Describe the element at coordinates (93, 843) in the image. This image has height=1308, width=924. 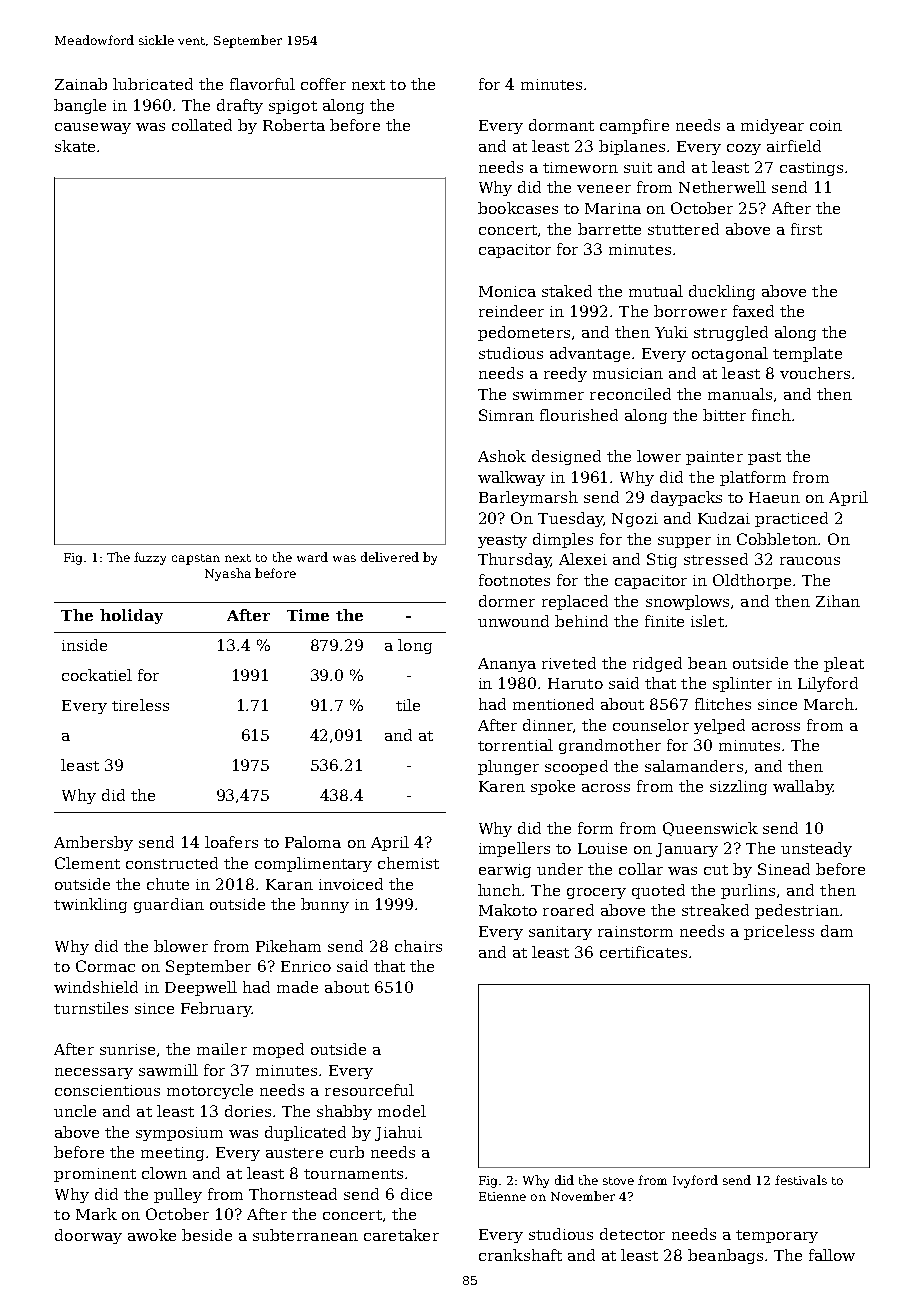
I see `Ambersby` at that location.
